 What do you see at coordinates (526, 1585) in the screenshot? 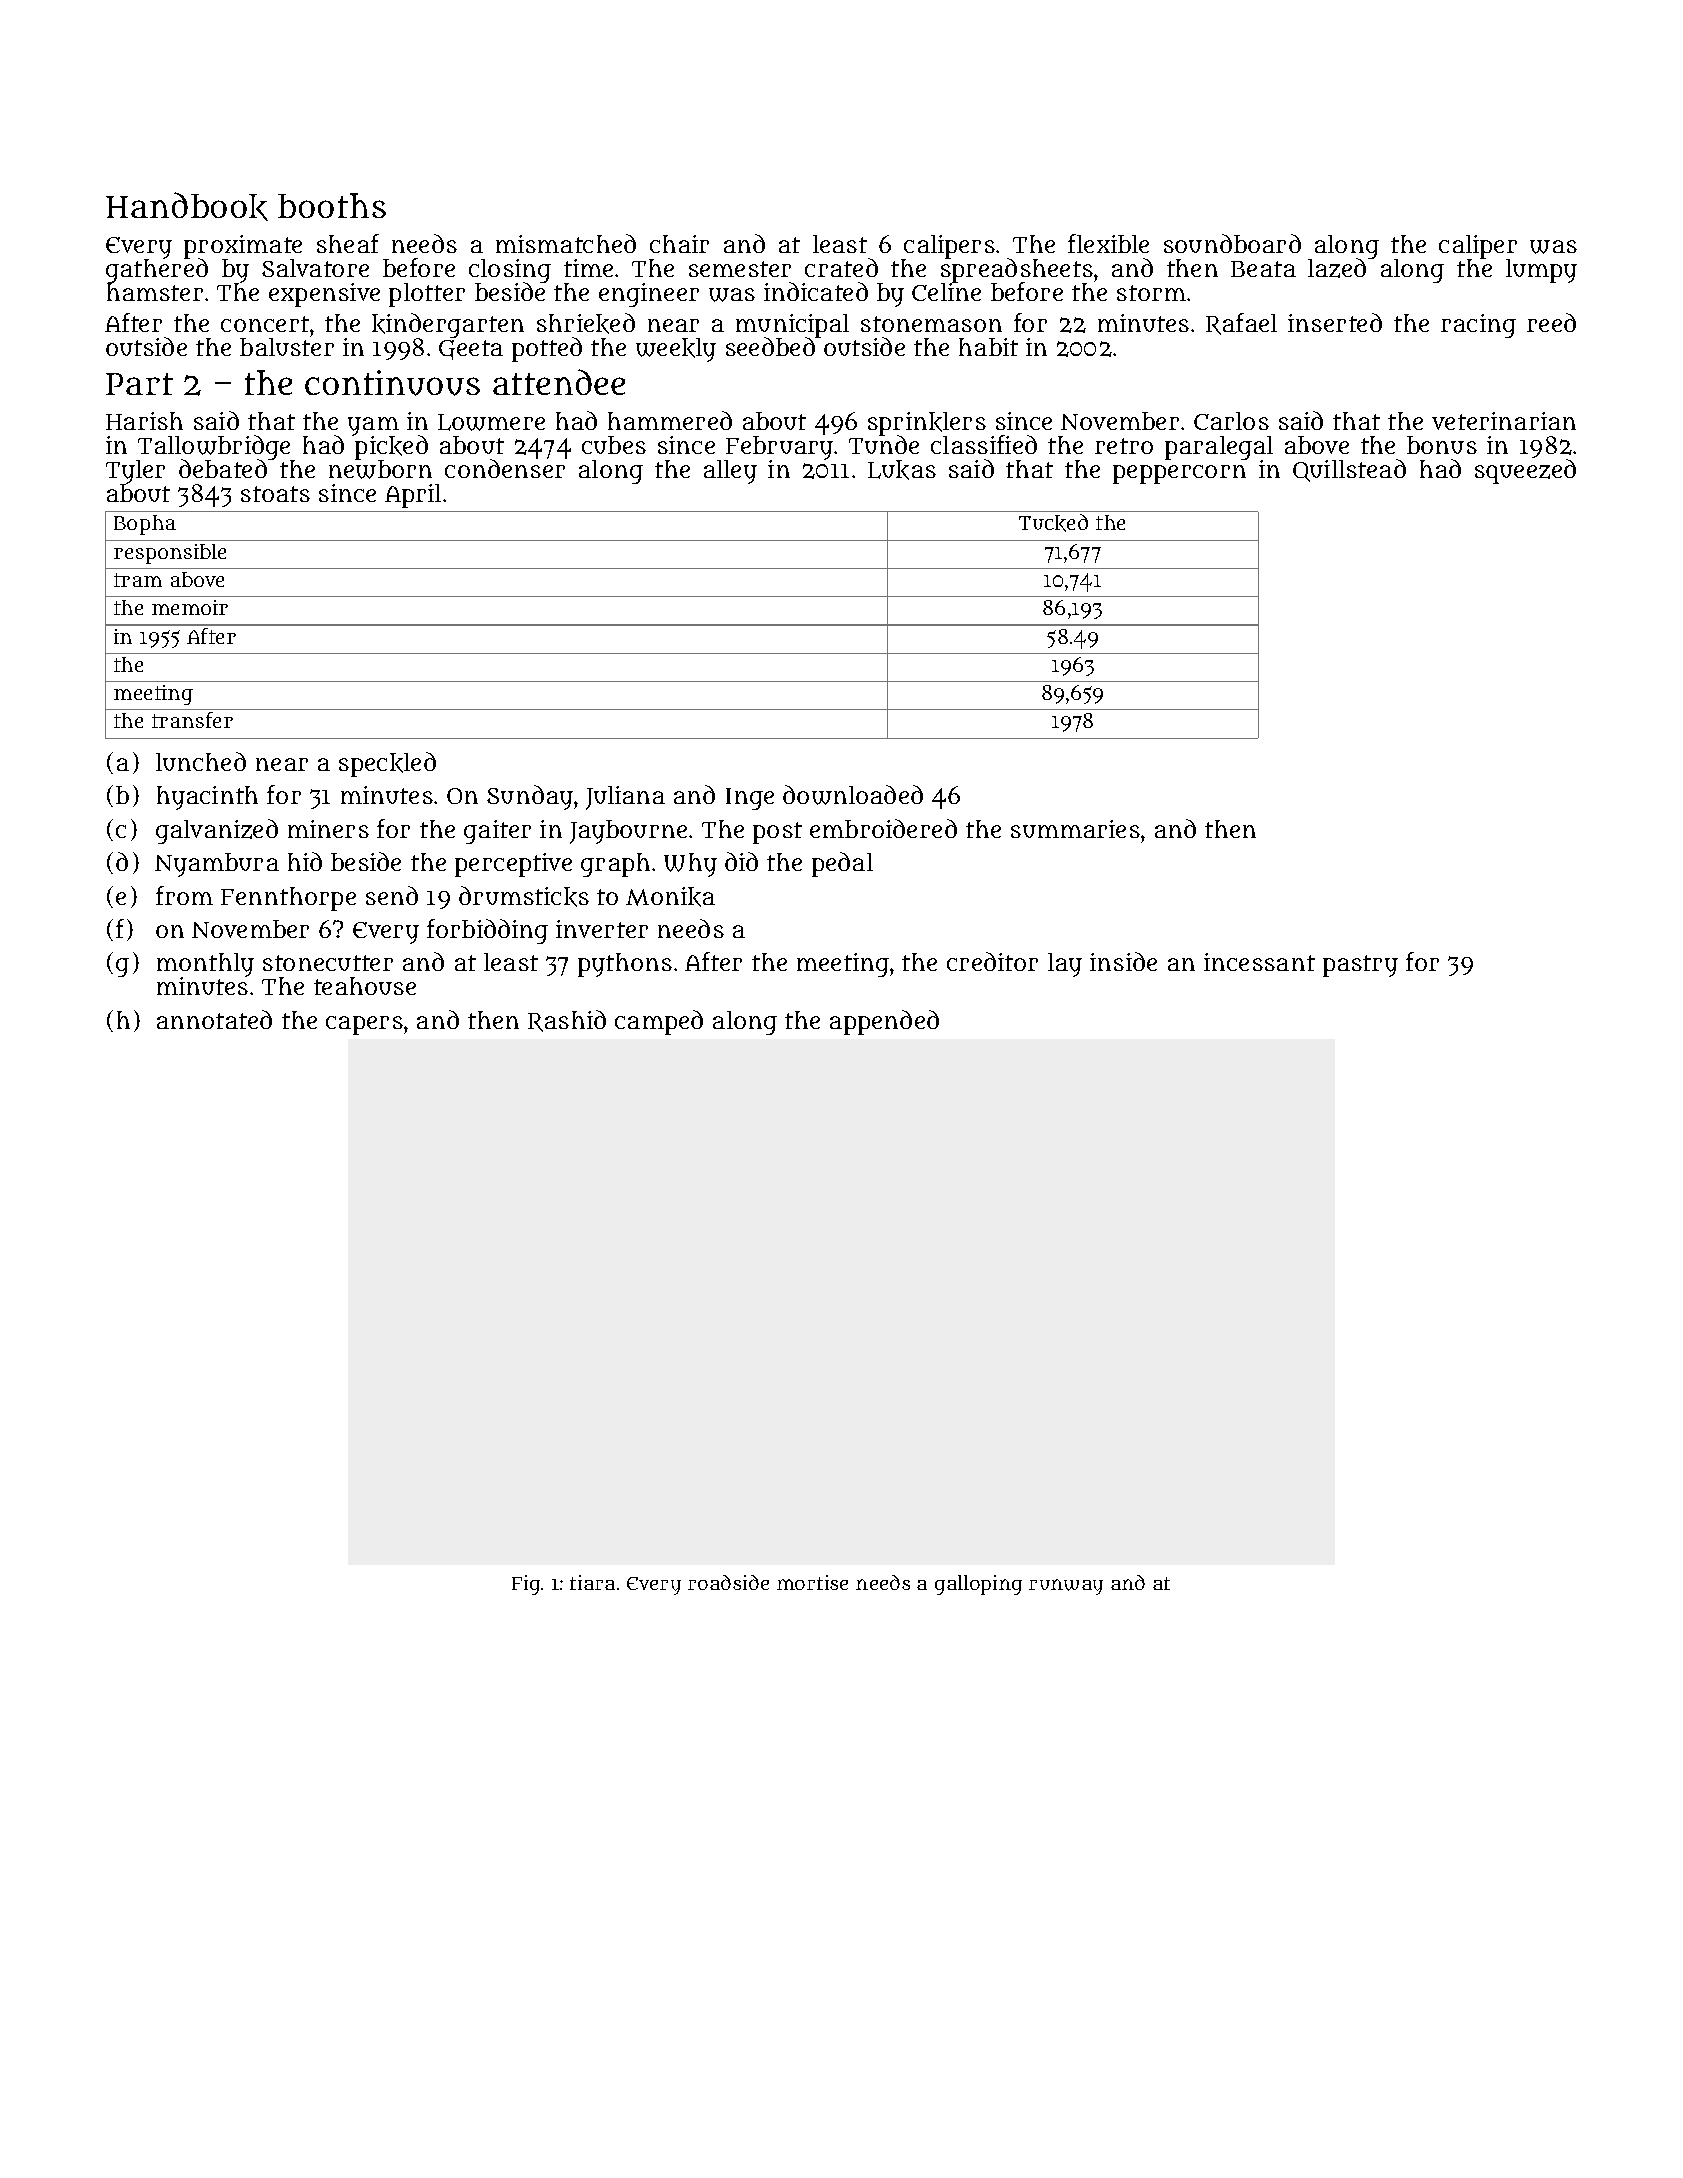
I see `Fig` at bounding box center [526, 1585].
